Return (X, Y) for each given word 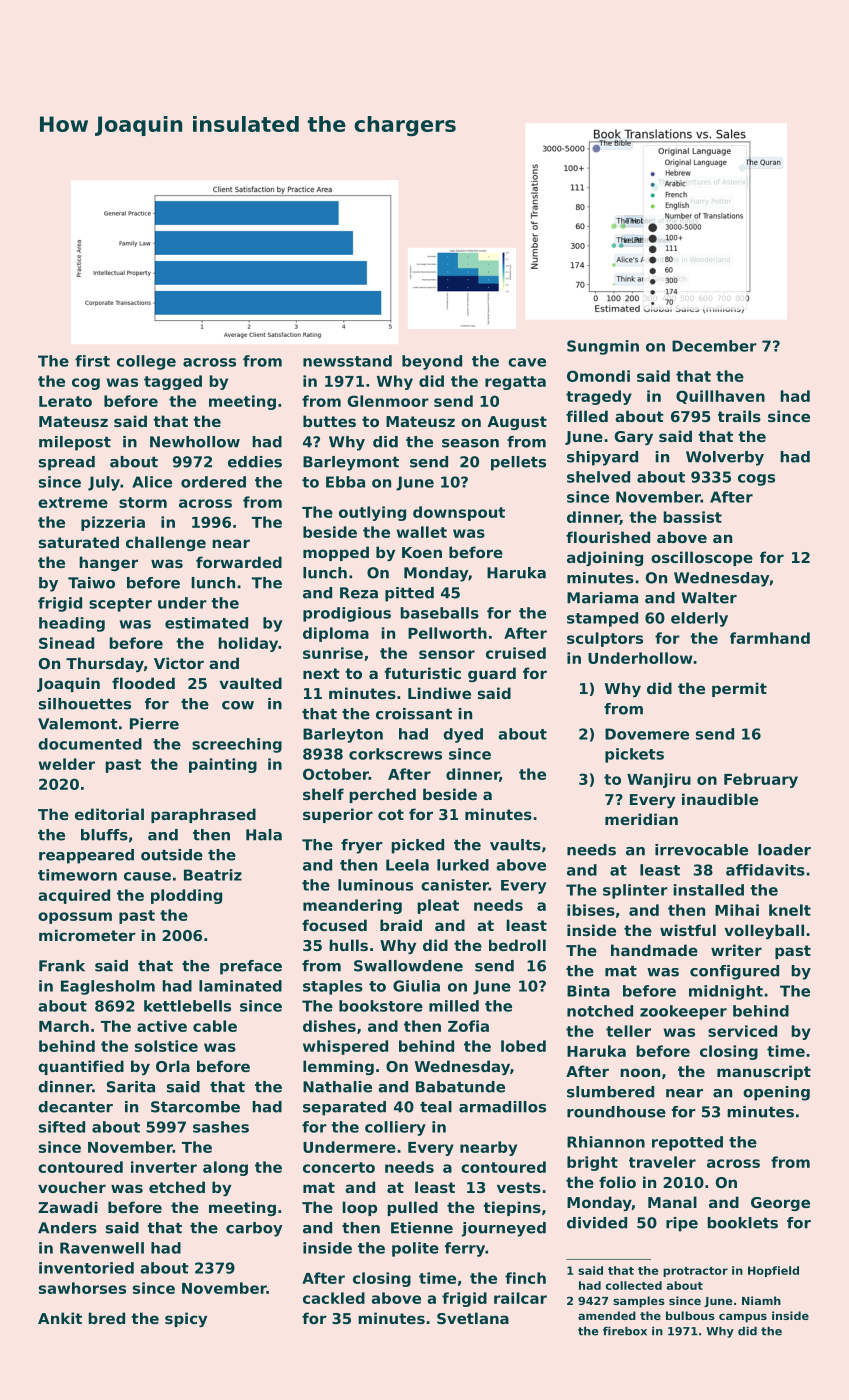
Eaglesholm (108, 987)
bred (106, 1318)
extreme (73, 502)
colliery (395, 1128)
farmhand (770, 638)
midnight (726, 992)
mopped (336, 553)
